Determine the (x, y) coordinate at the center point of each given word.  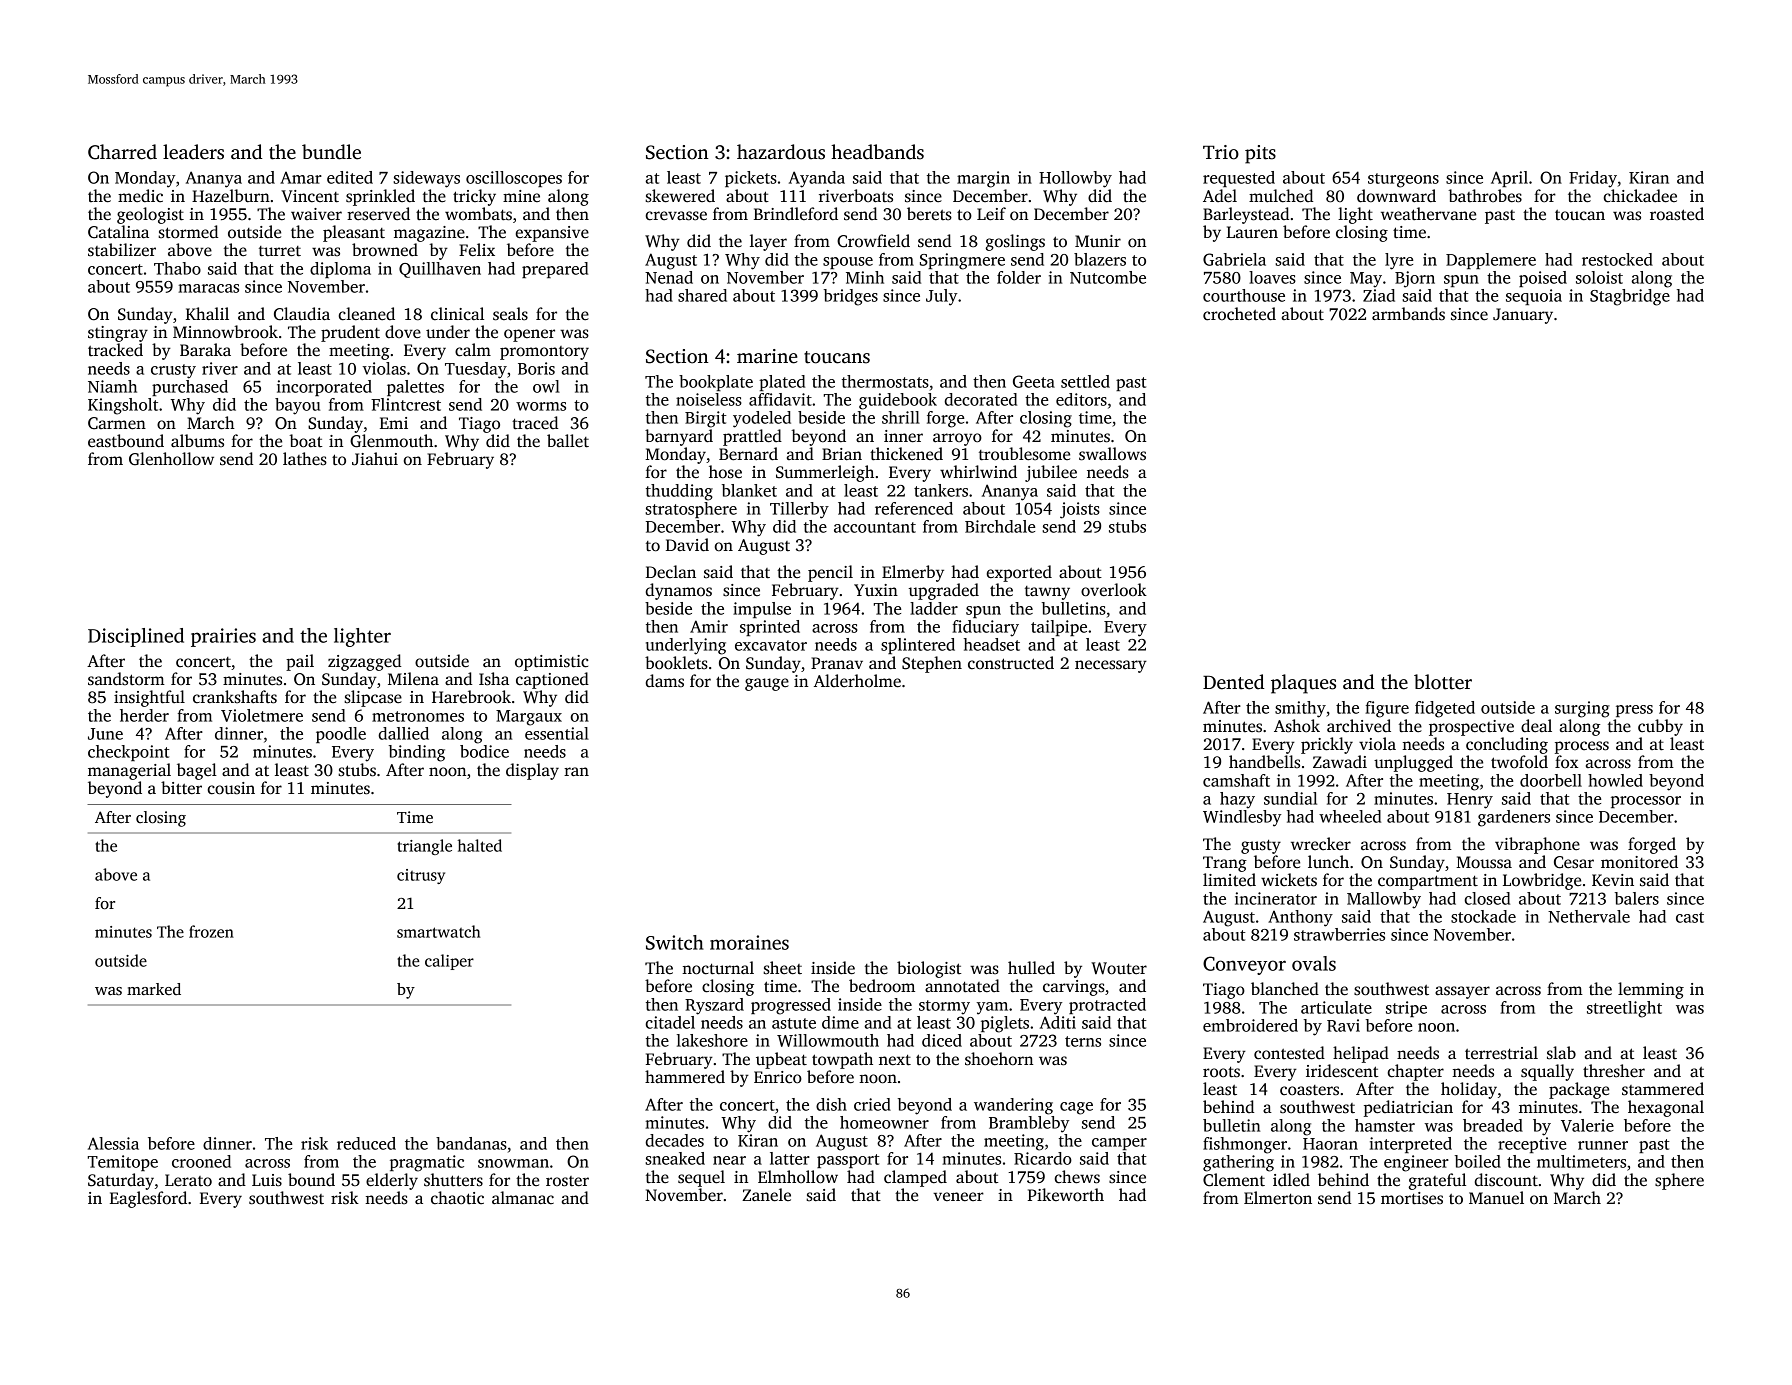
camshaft (1236, 780)
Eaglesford (148, 1199)
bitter (181, 787)
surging (1582, 709)
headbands (877, 152)
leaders (193, 152)
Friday (1593, 179)
